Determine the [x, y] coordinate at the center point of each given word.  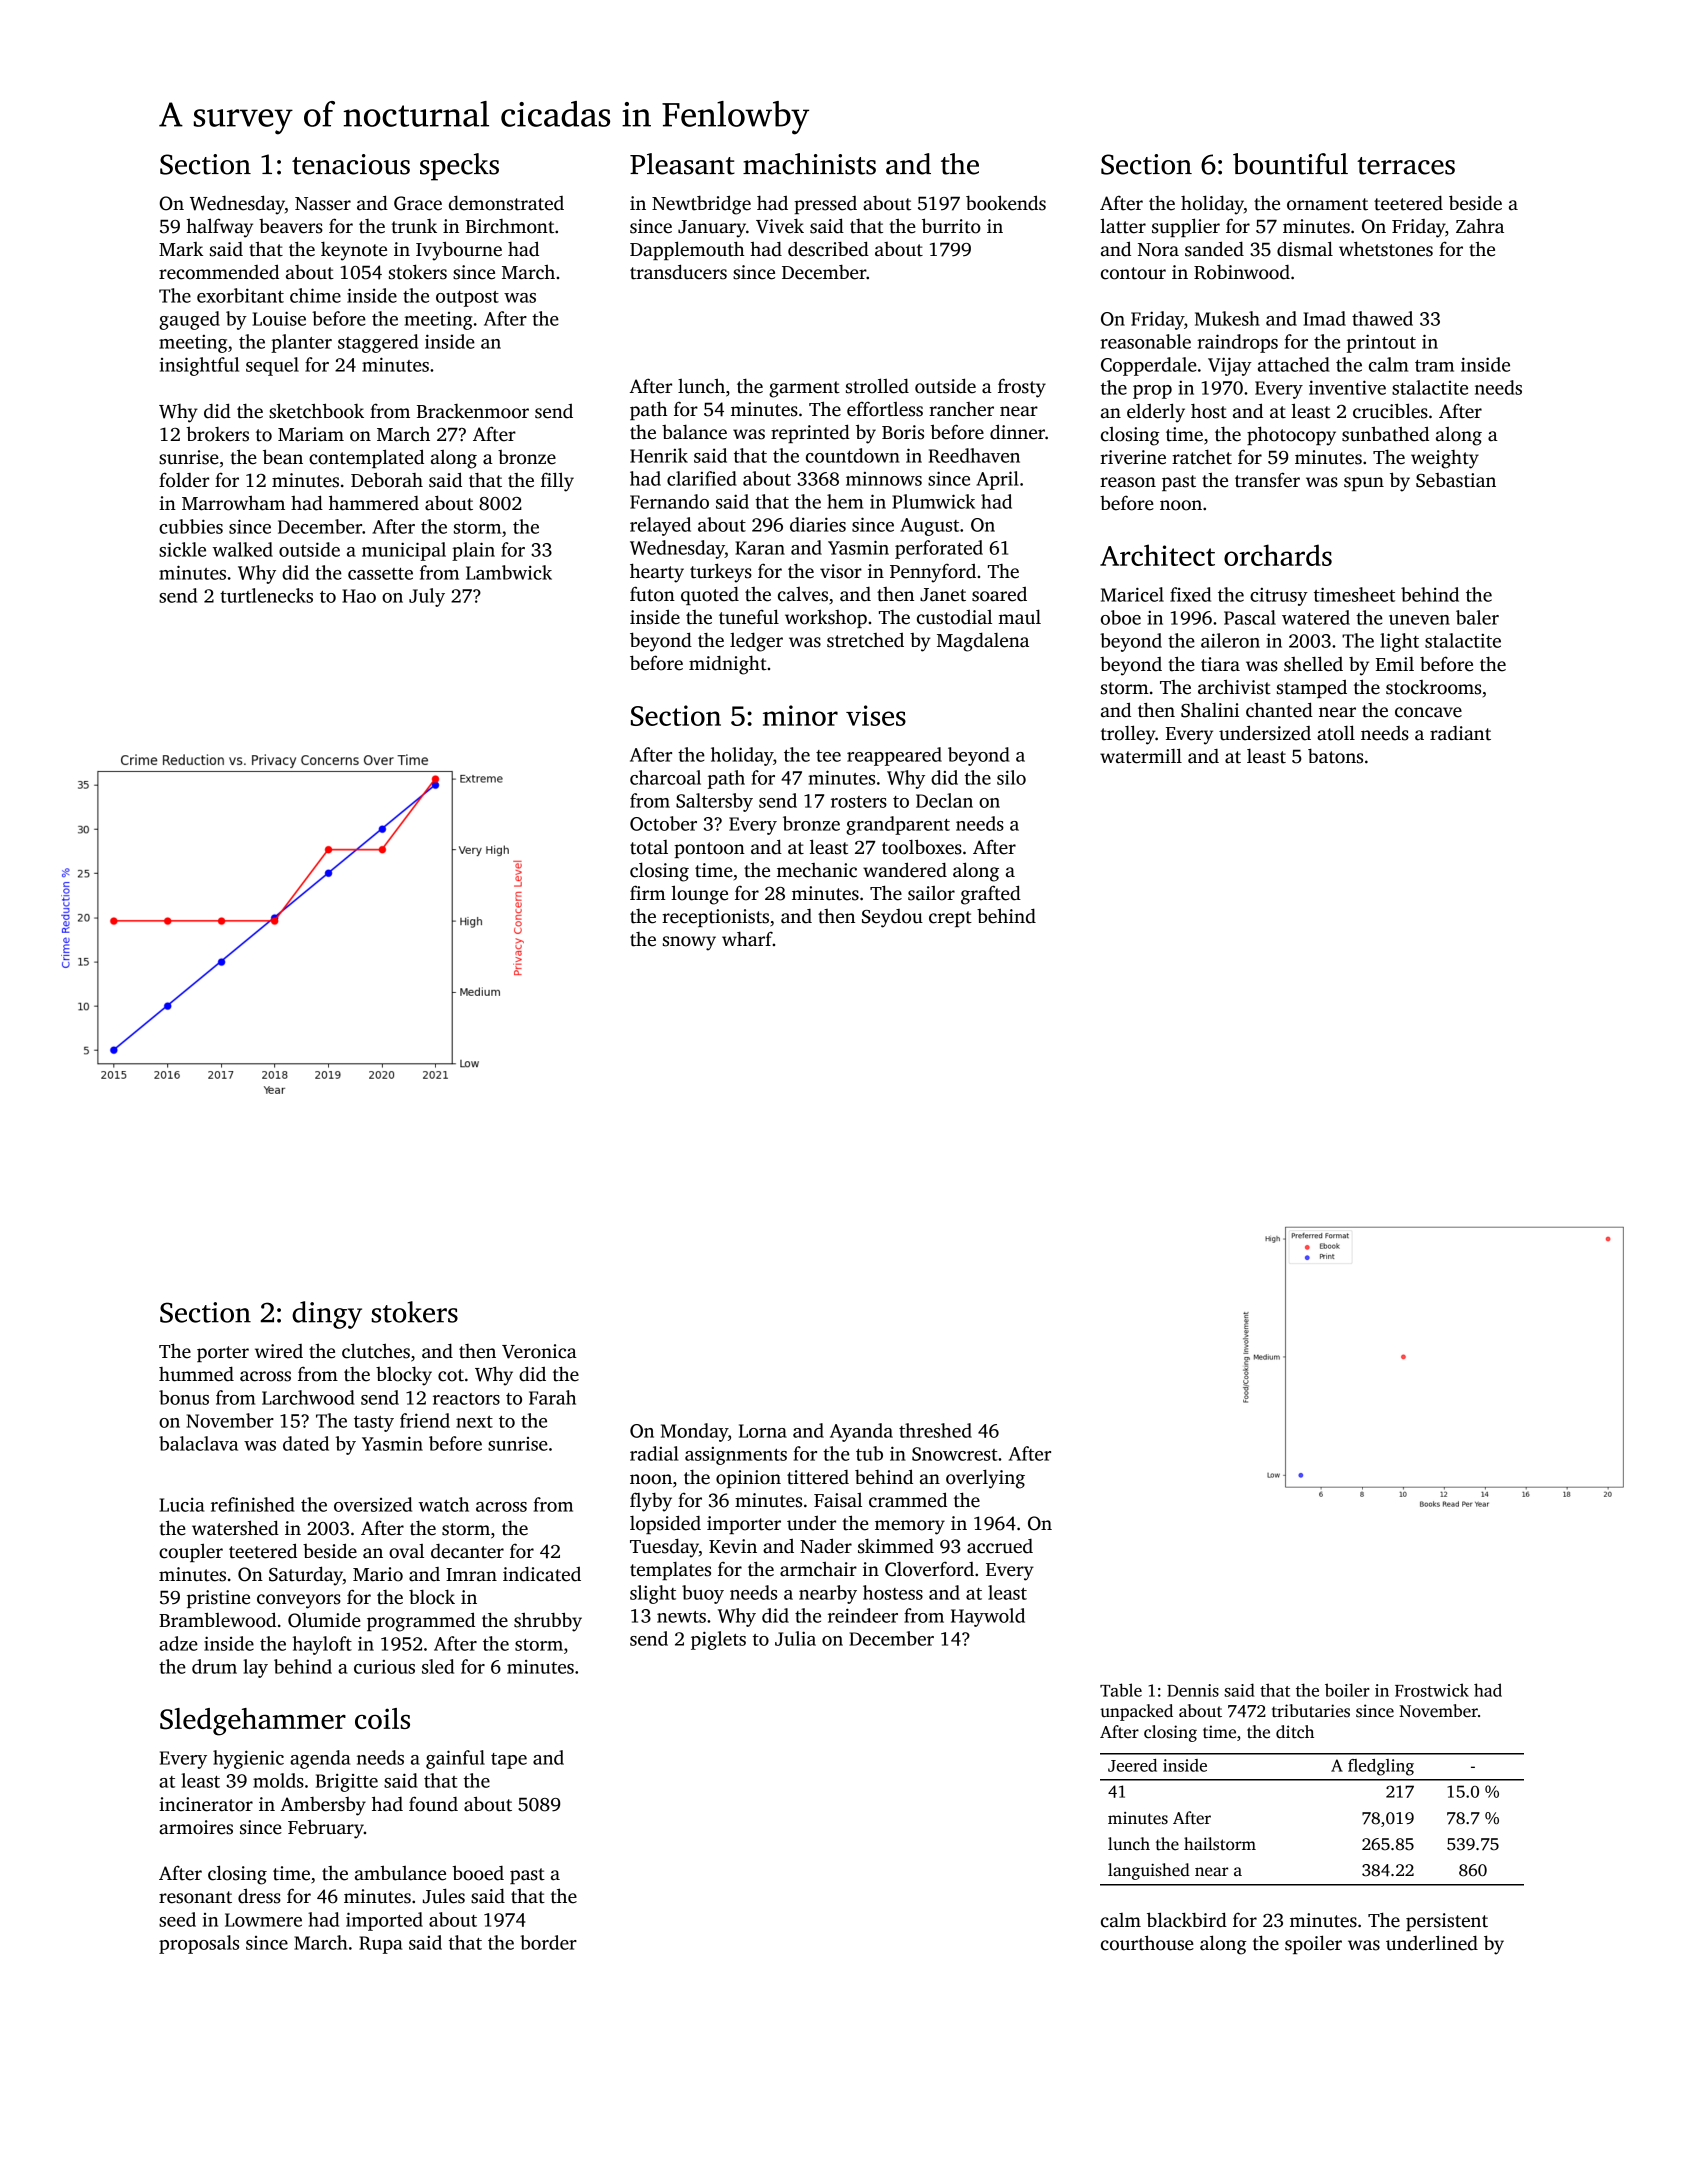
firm [648, 892]
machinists [809, 164]
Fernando [669, 501]
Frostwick [1432, 1690]
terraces [1406, 166]
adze [178, 1643]
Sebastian [1456, 480]
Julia [795, 1638]
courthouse [1147, 1943]
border [548, 1942]
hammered [374, 503]
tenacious [351, 164]
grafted [991, 895]
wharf [747, 939]
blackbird [1187, 1920]
